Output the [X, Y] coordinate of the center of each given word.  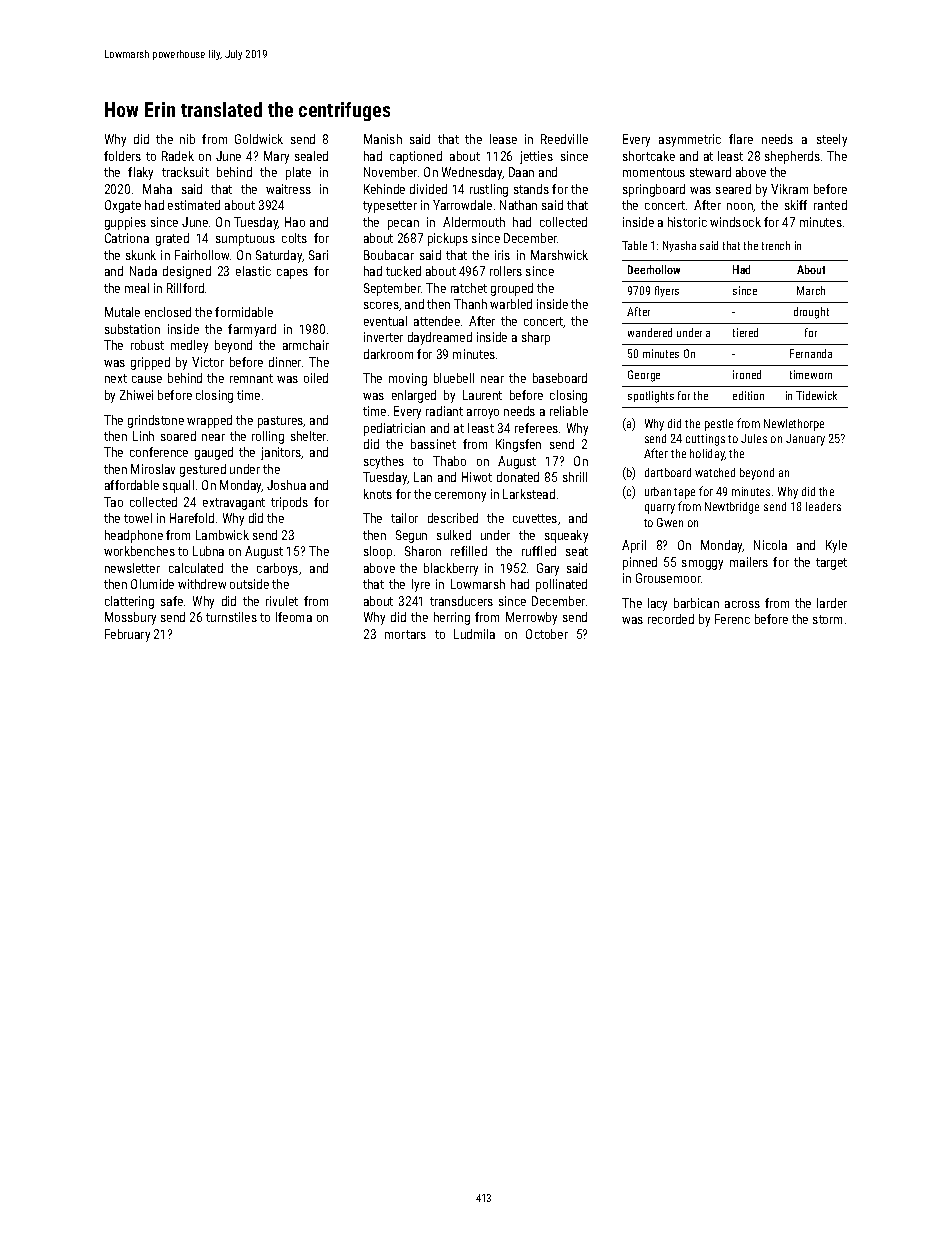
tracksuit [185, 172]
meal [137, 288]
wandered [650, 332]
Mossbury [130, 618]
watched [715, 472]
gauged [214, 453]
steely [832, 140]
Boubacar [389, 255]
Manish [383, 139]
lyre [421, 585]
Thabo [449, 461]
